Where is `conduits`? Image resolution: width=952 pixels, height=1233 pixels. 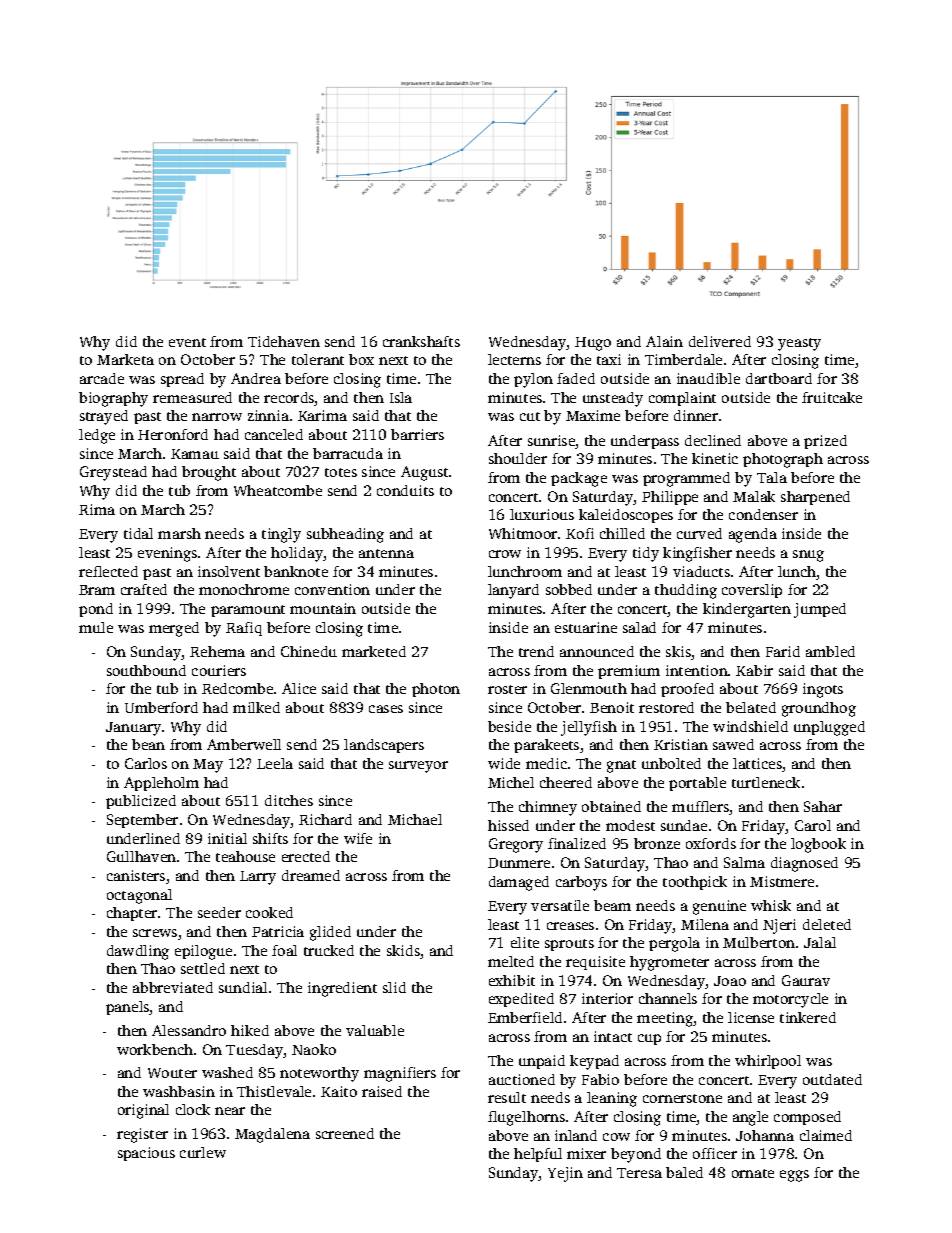 conduits is located at coordinates (405, 490).
